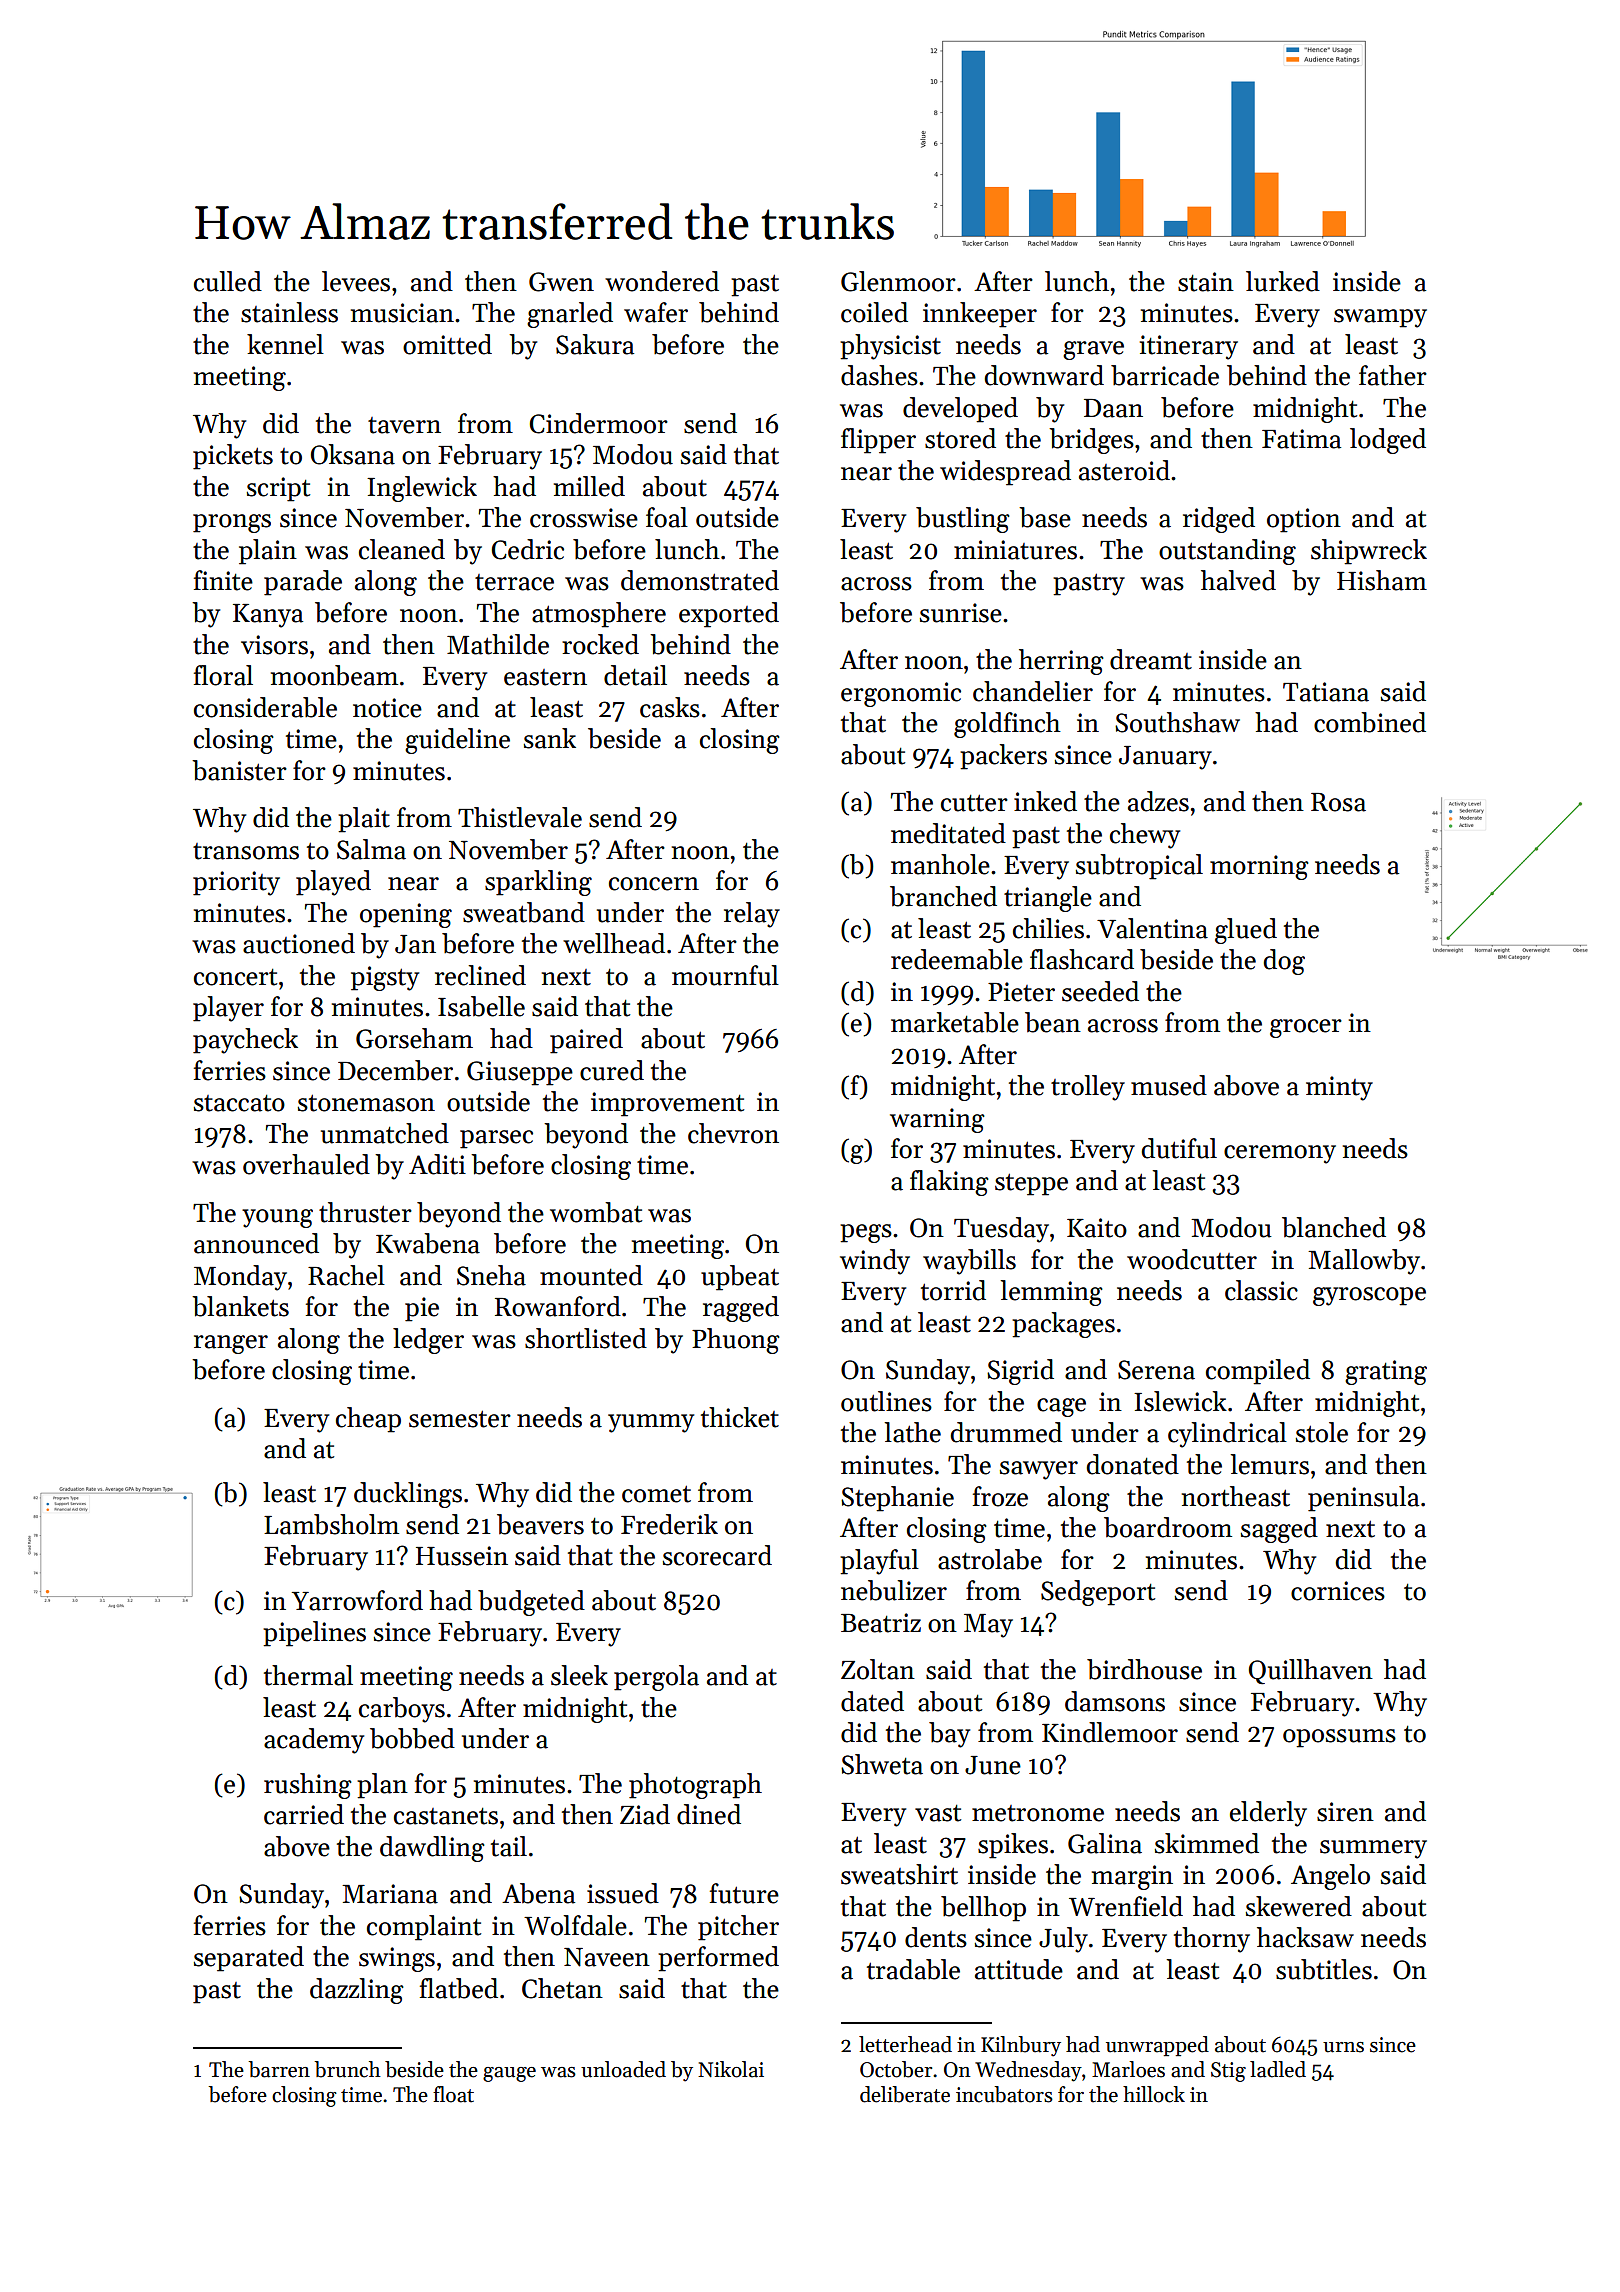 The height and width of the document is (2292, 1620). I want to click on option, so click(1304, 520).
